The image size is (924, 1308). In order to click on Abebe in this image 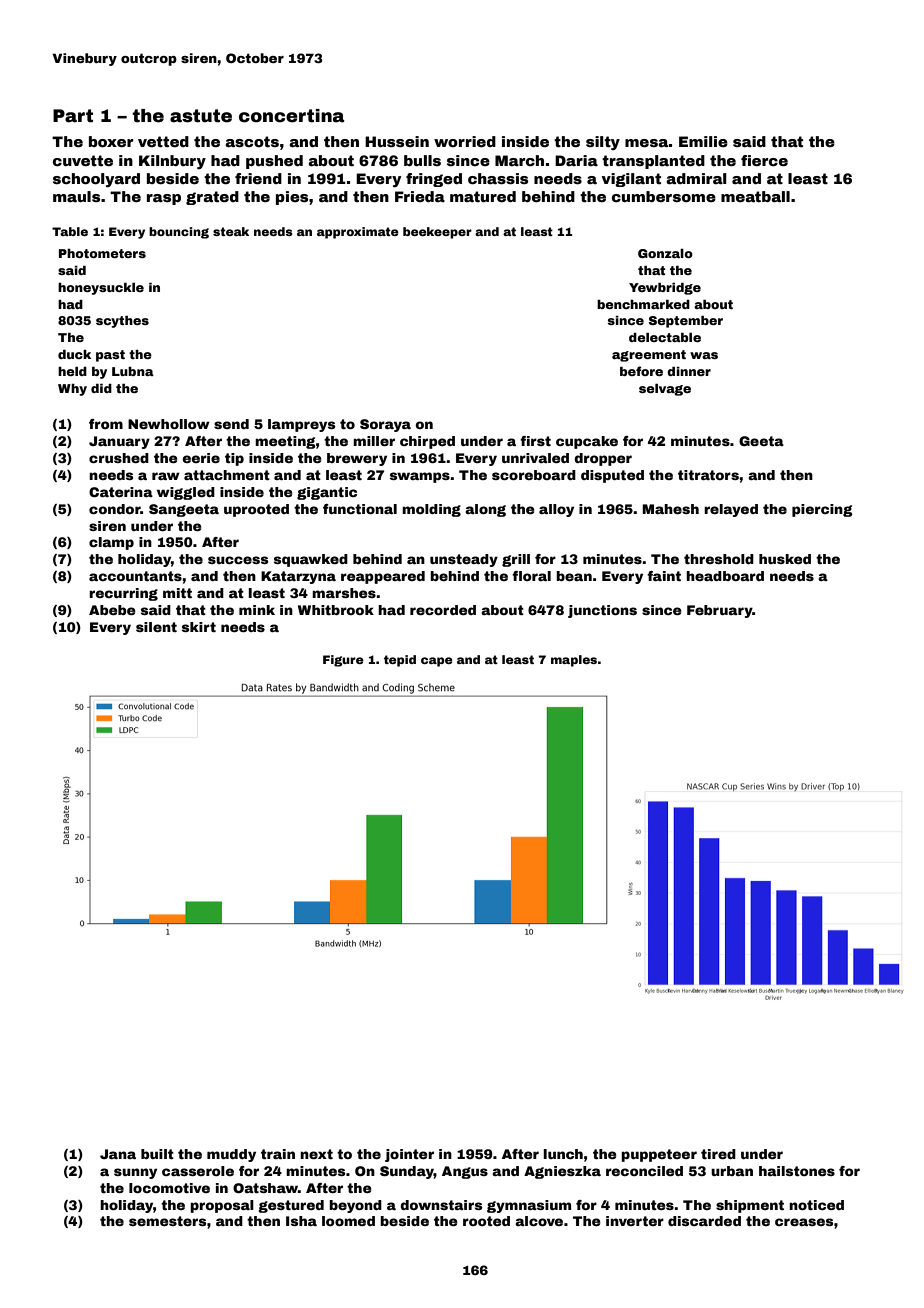, I will do `click(112, 610)`.
